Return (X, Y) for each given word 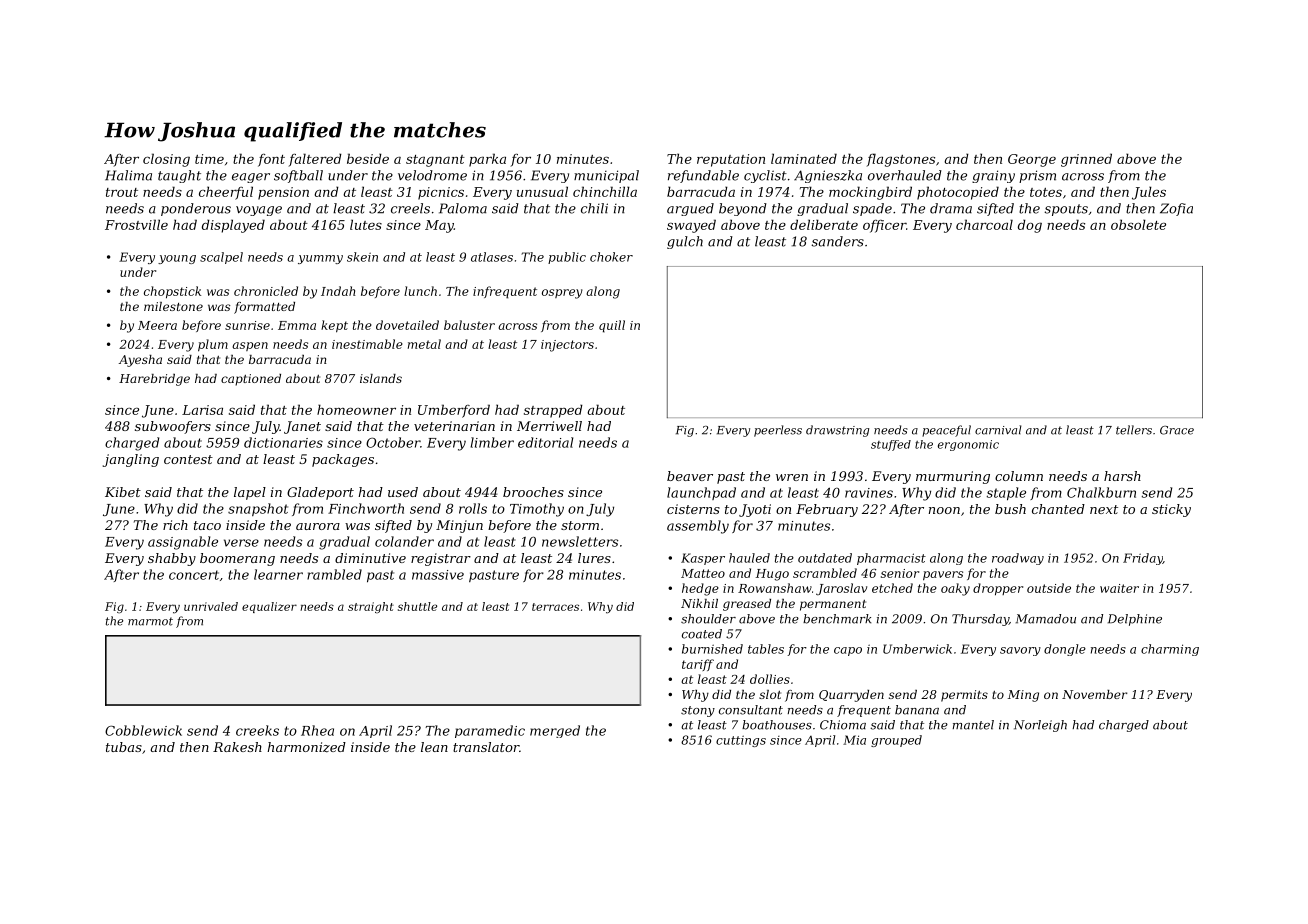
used (403, 492)
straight (371, 608)
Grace (1177, 430)
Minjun (459, 526)
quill (612, 326)
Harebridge (154, 380)
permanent (833, 605)
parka (487, 160)
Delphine (1135, 620)
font (271, 160)
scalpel (221, 258)
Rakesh (237, 747)
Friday (1143, 559)
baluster (469, 325)
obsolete (1138, 224)
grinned (1086, 160)
